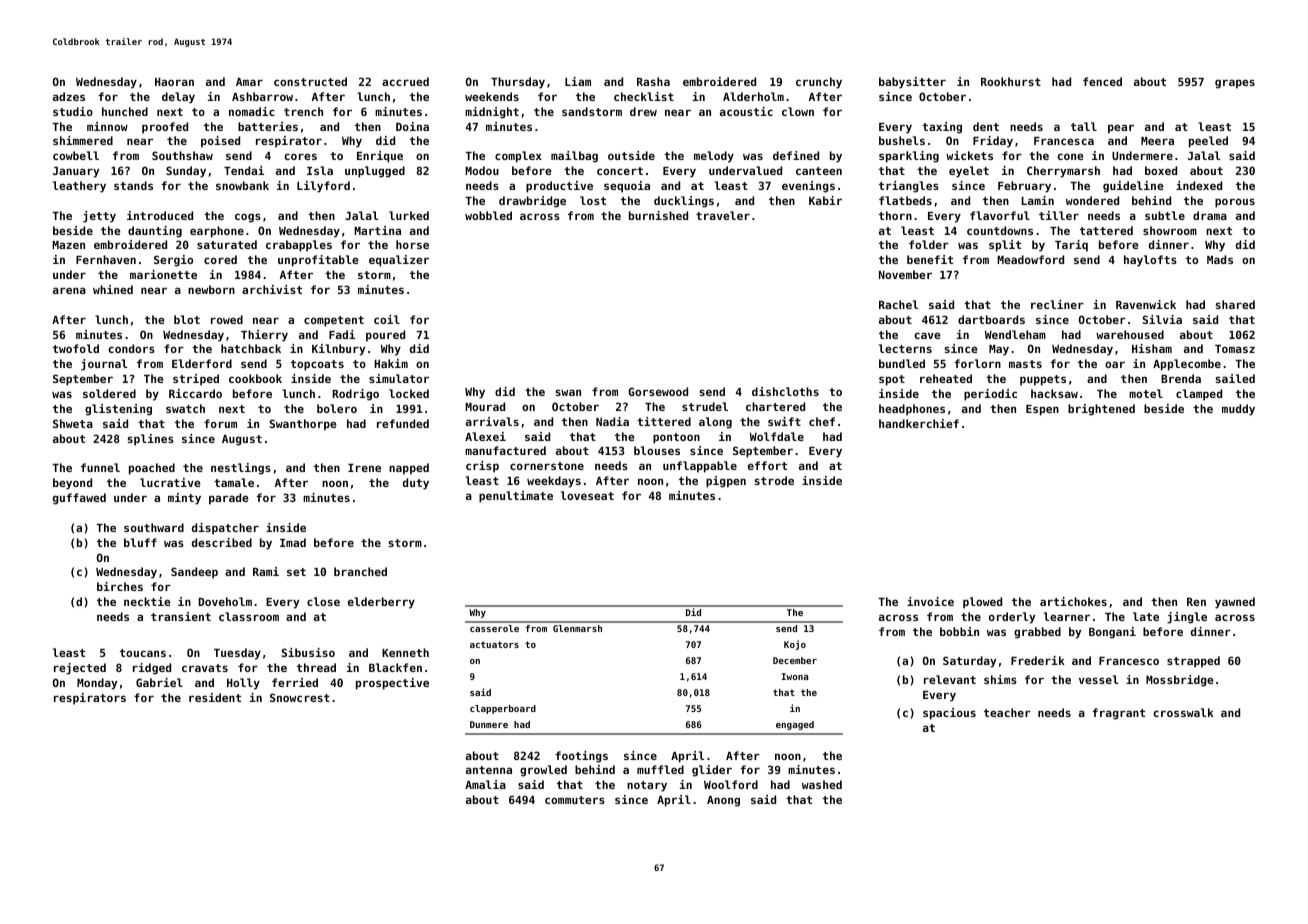 The width and height of the screenshot is (1308, 924). I want to click on topcoats, so click(317, 365).
